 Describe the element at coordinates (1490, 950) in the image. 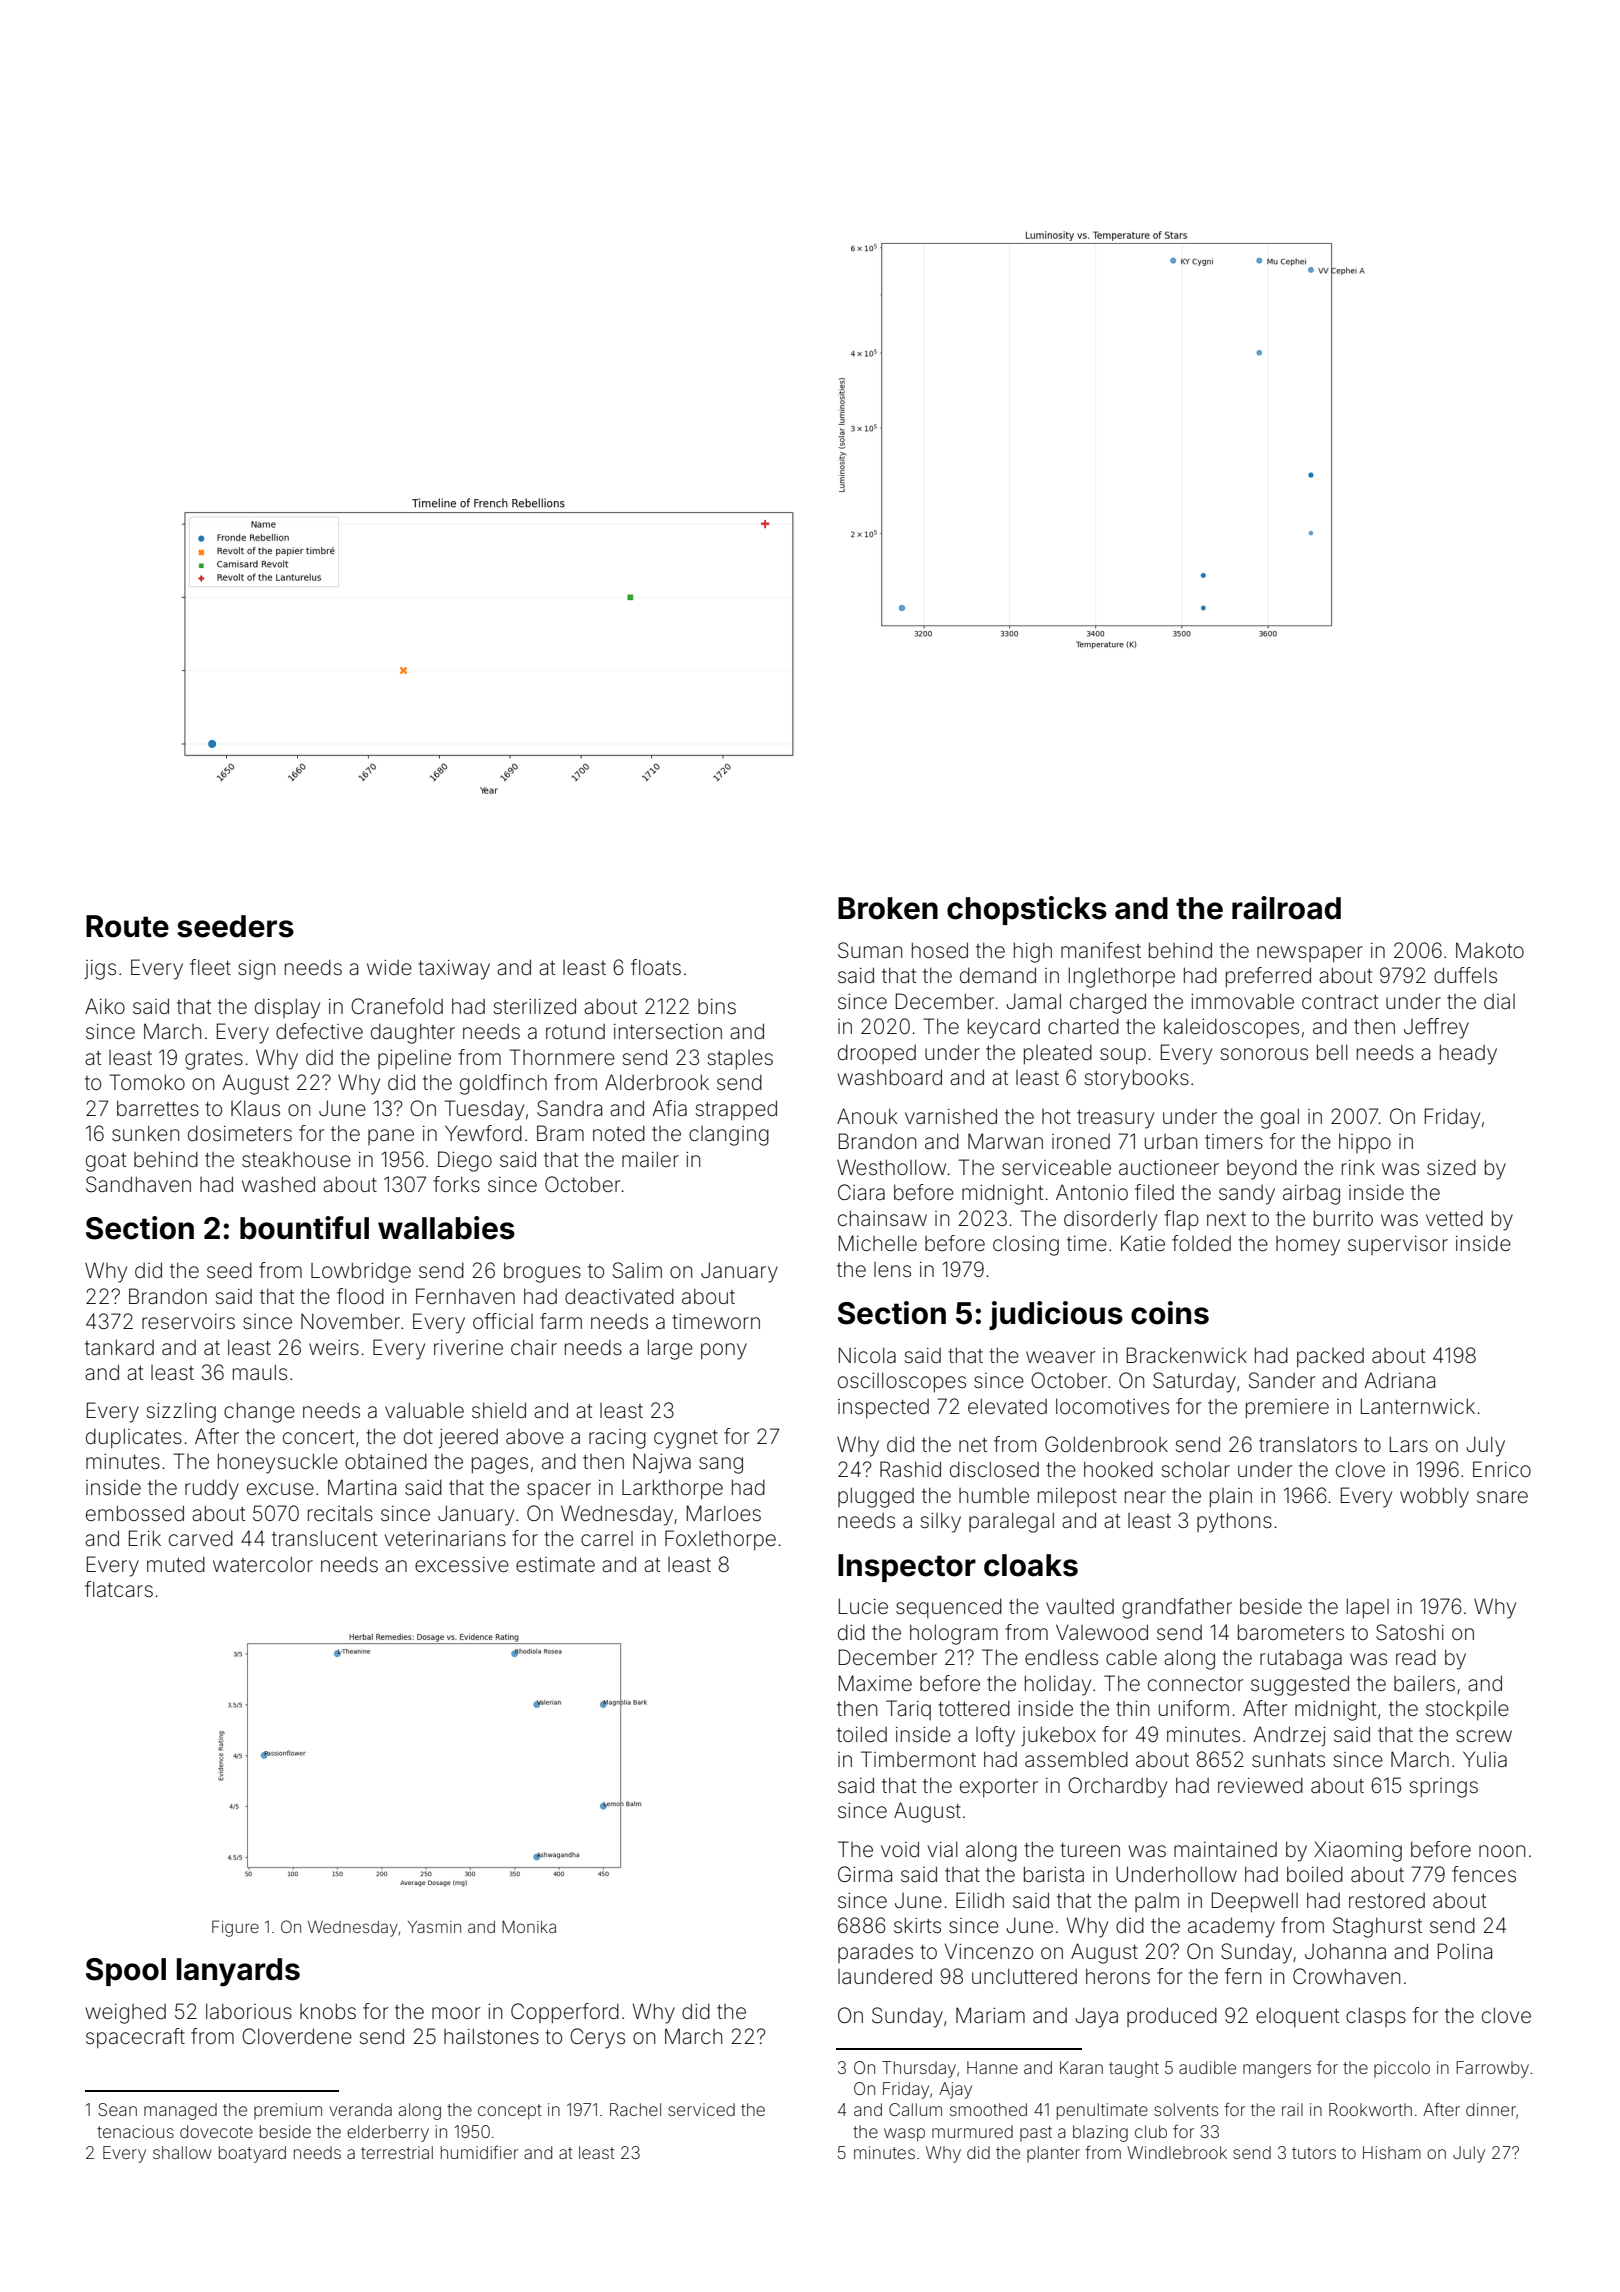

I see `Makoto` at that location.
